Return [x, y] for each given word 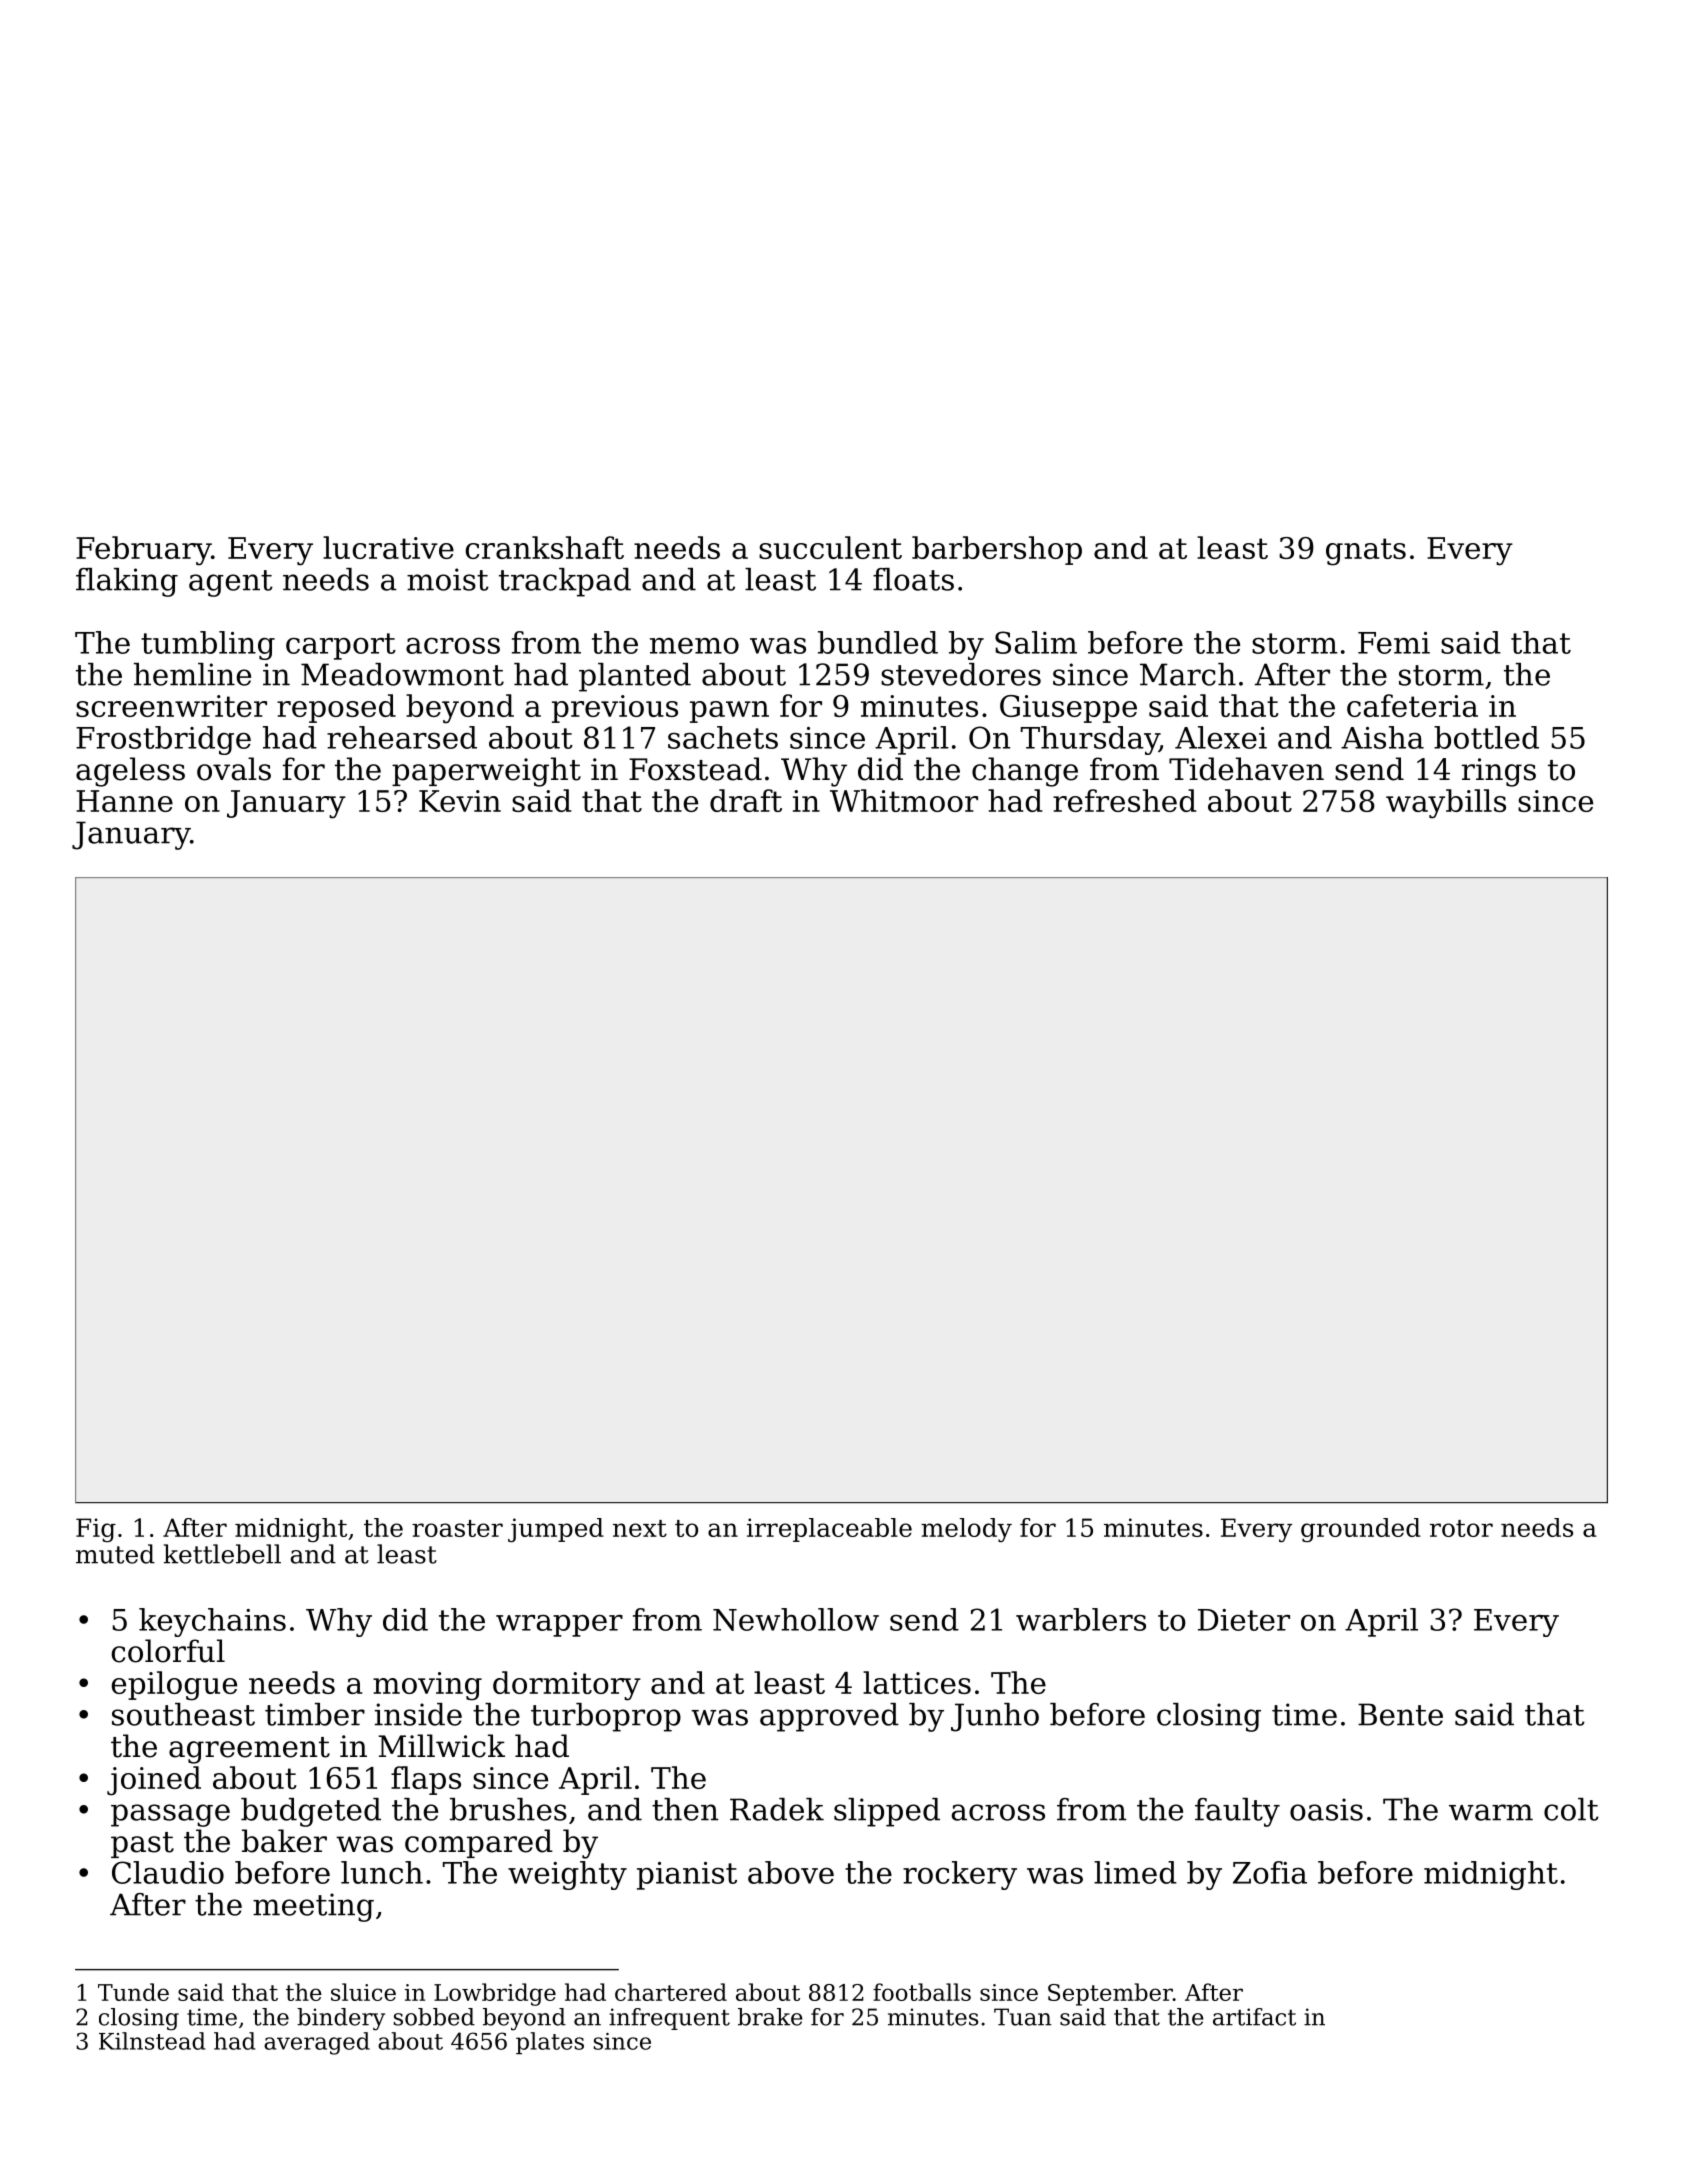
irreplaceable [829, 1530]
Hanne [124, 801]
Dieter [1244, 1620]
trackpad [565, 582]
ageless [130, 772]
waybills [1446, 804]
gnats [1366, 552]
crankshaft [544, 547]
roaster [457, 1528]
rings [1499, 772]
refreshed [1124, 800]
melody [966, 1530]
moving [427, 1686]
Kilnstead [152, 2041]
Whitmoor [904, 800]
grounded [1361, 1530]
